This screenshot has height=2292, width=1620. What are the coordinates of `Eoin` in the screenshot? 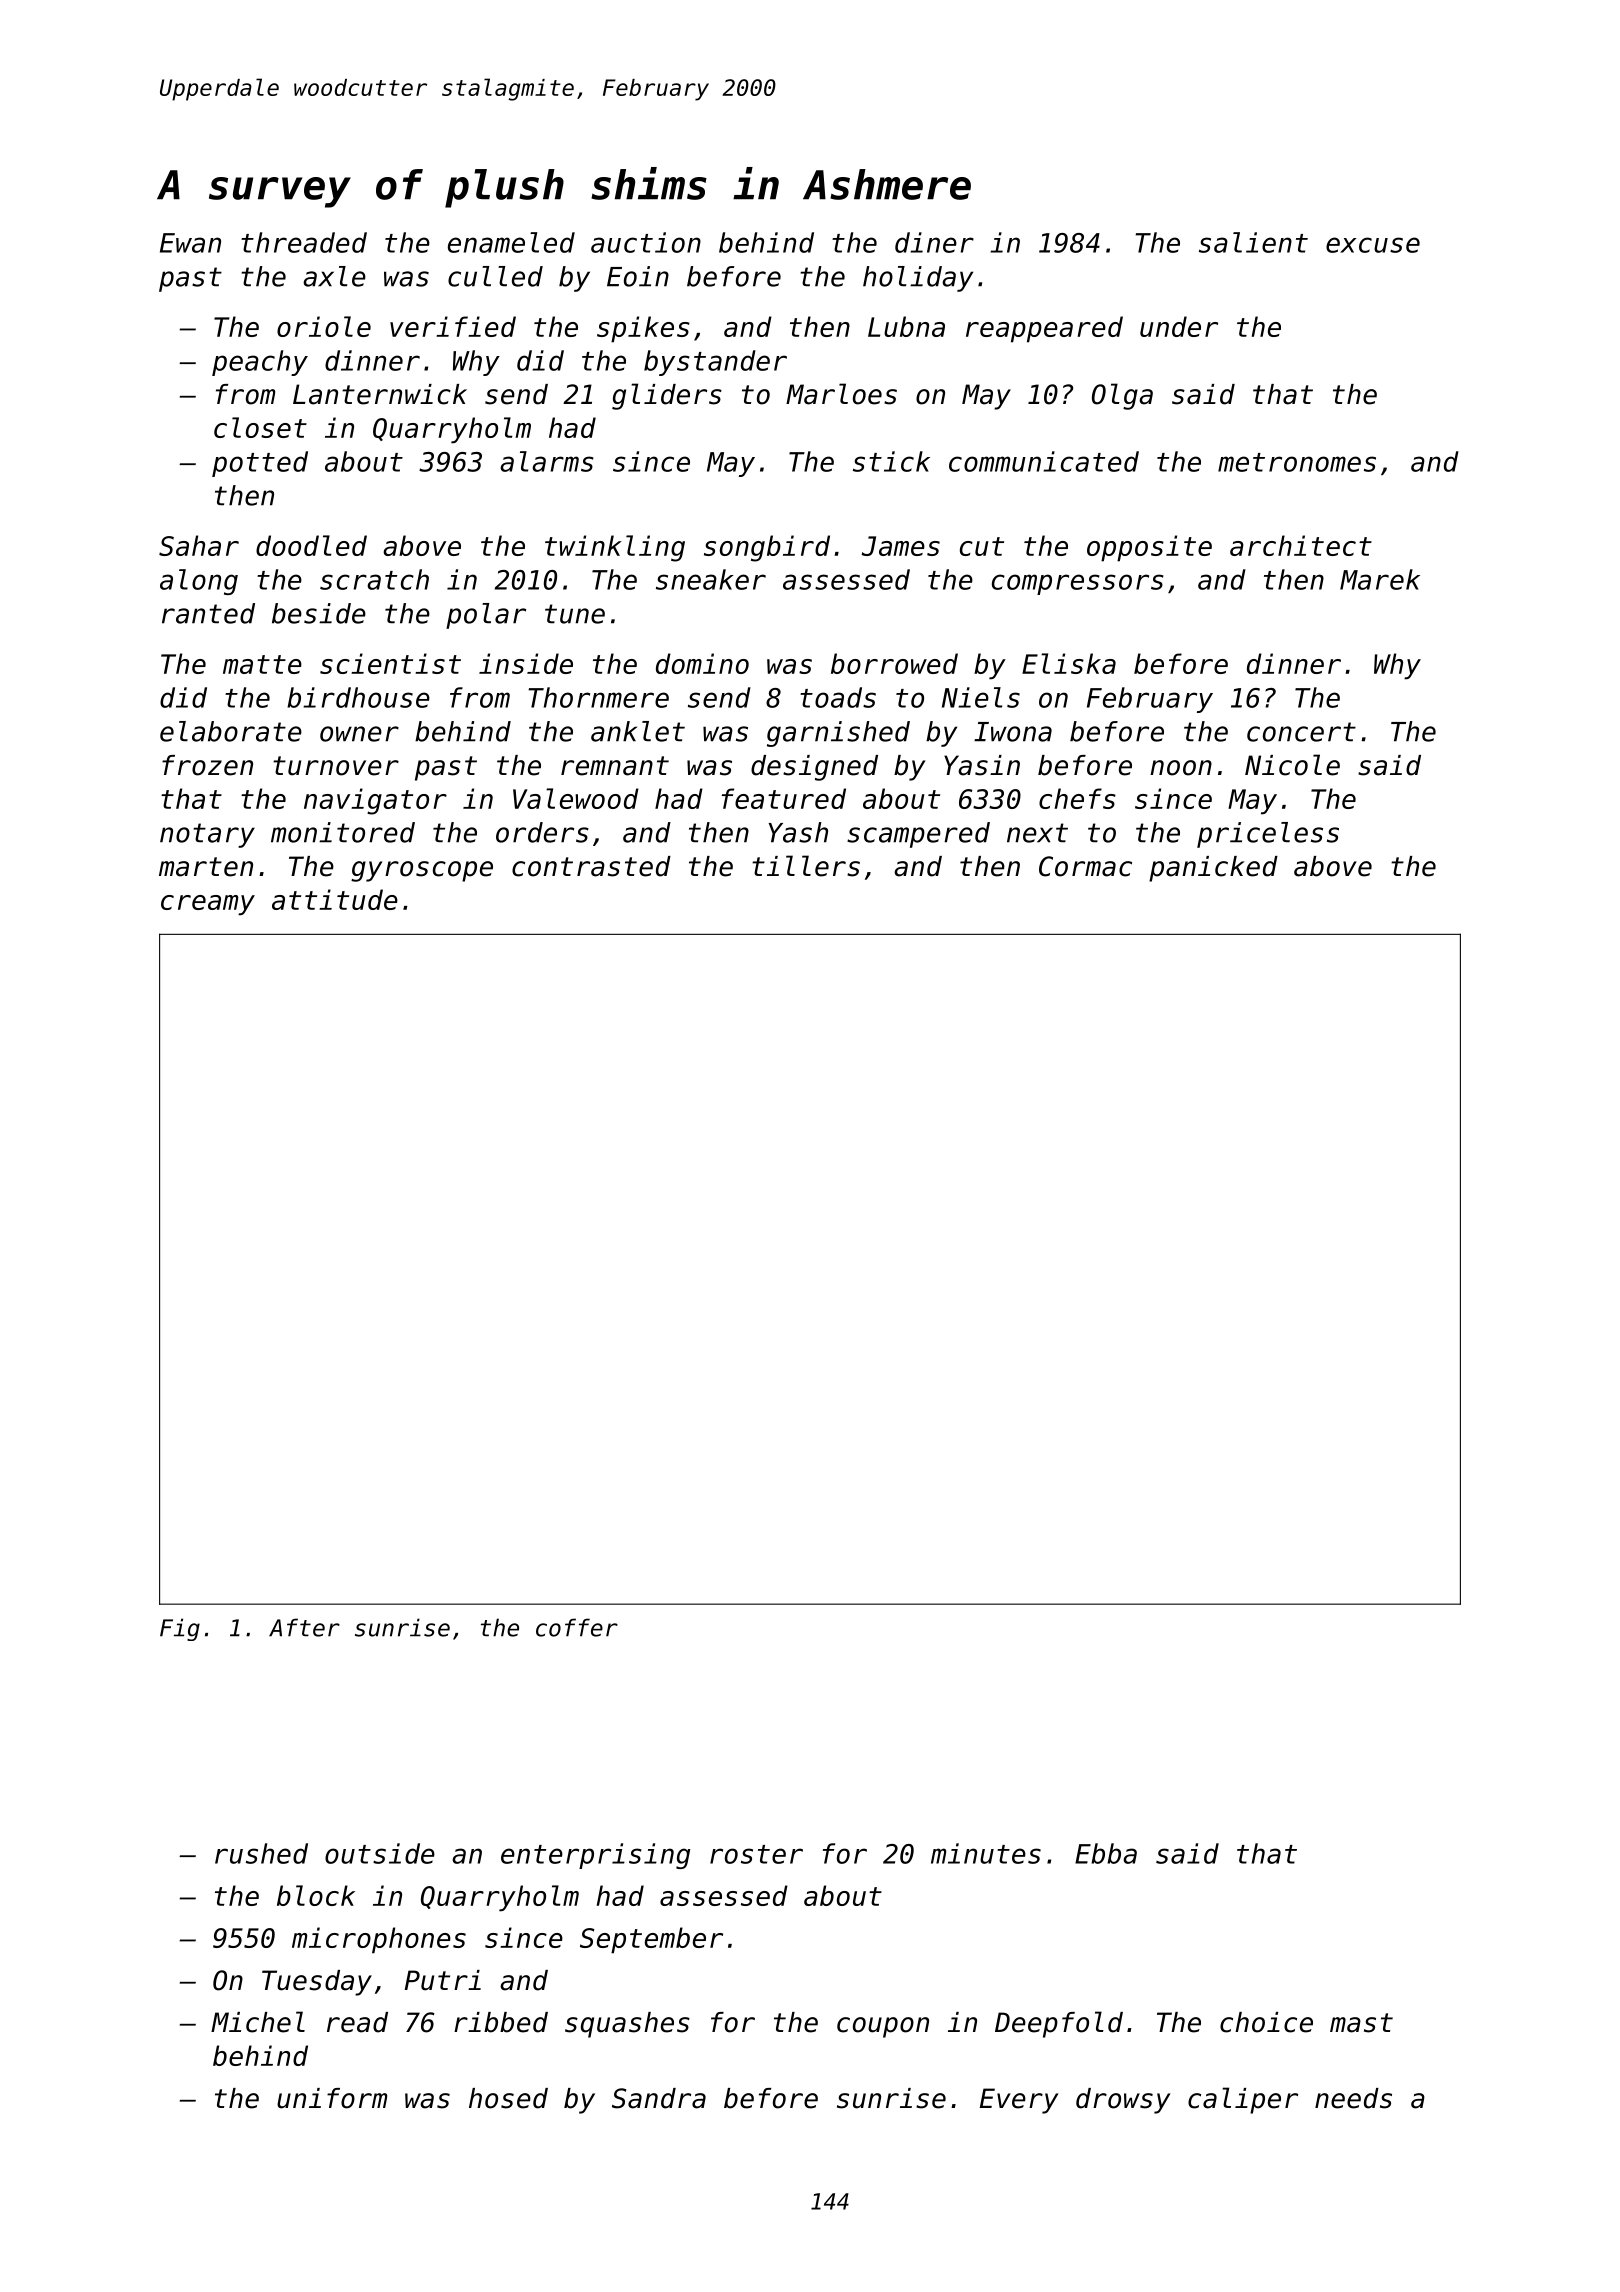 It's located at (638, 276).
